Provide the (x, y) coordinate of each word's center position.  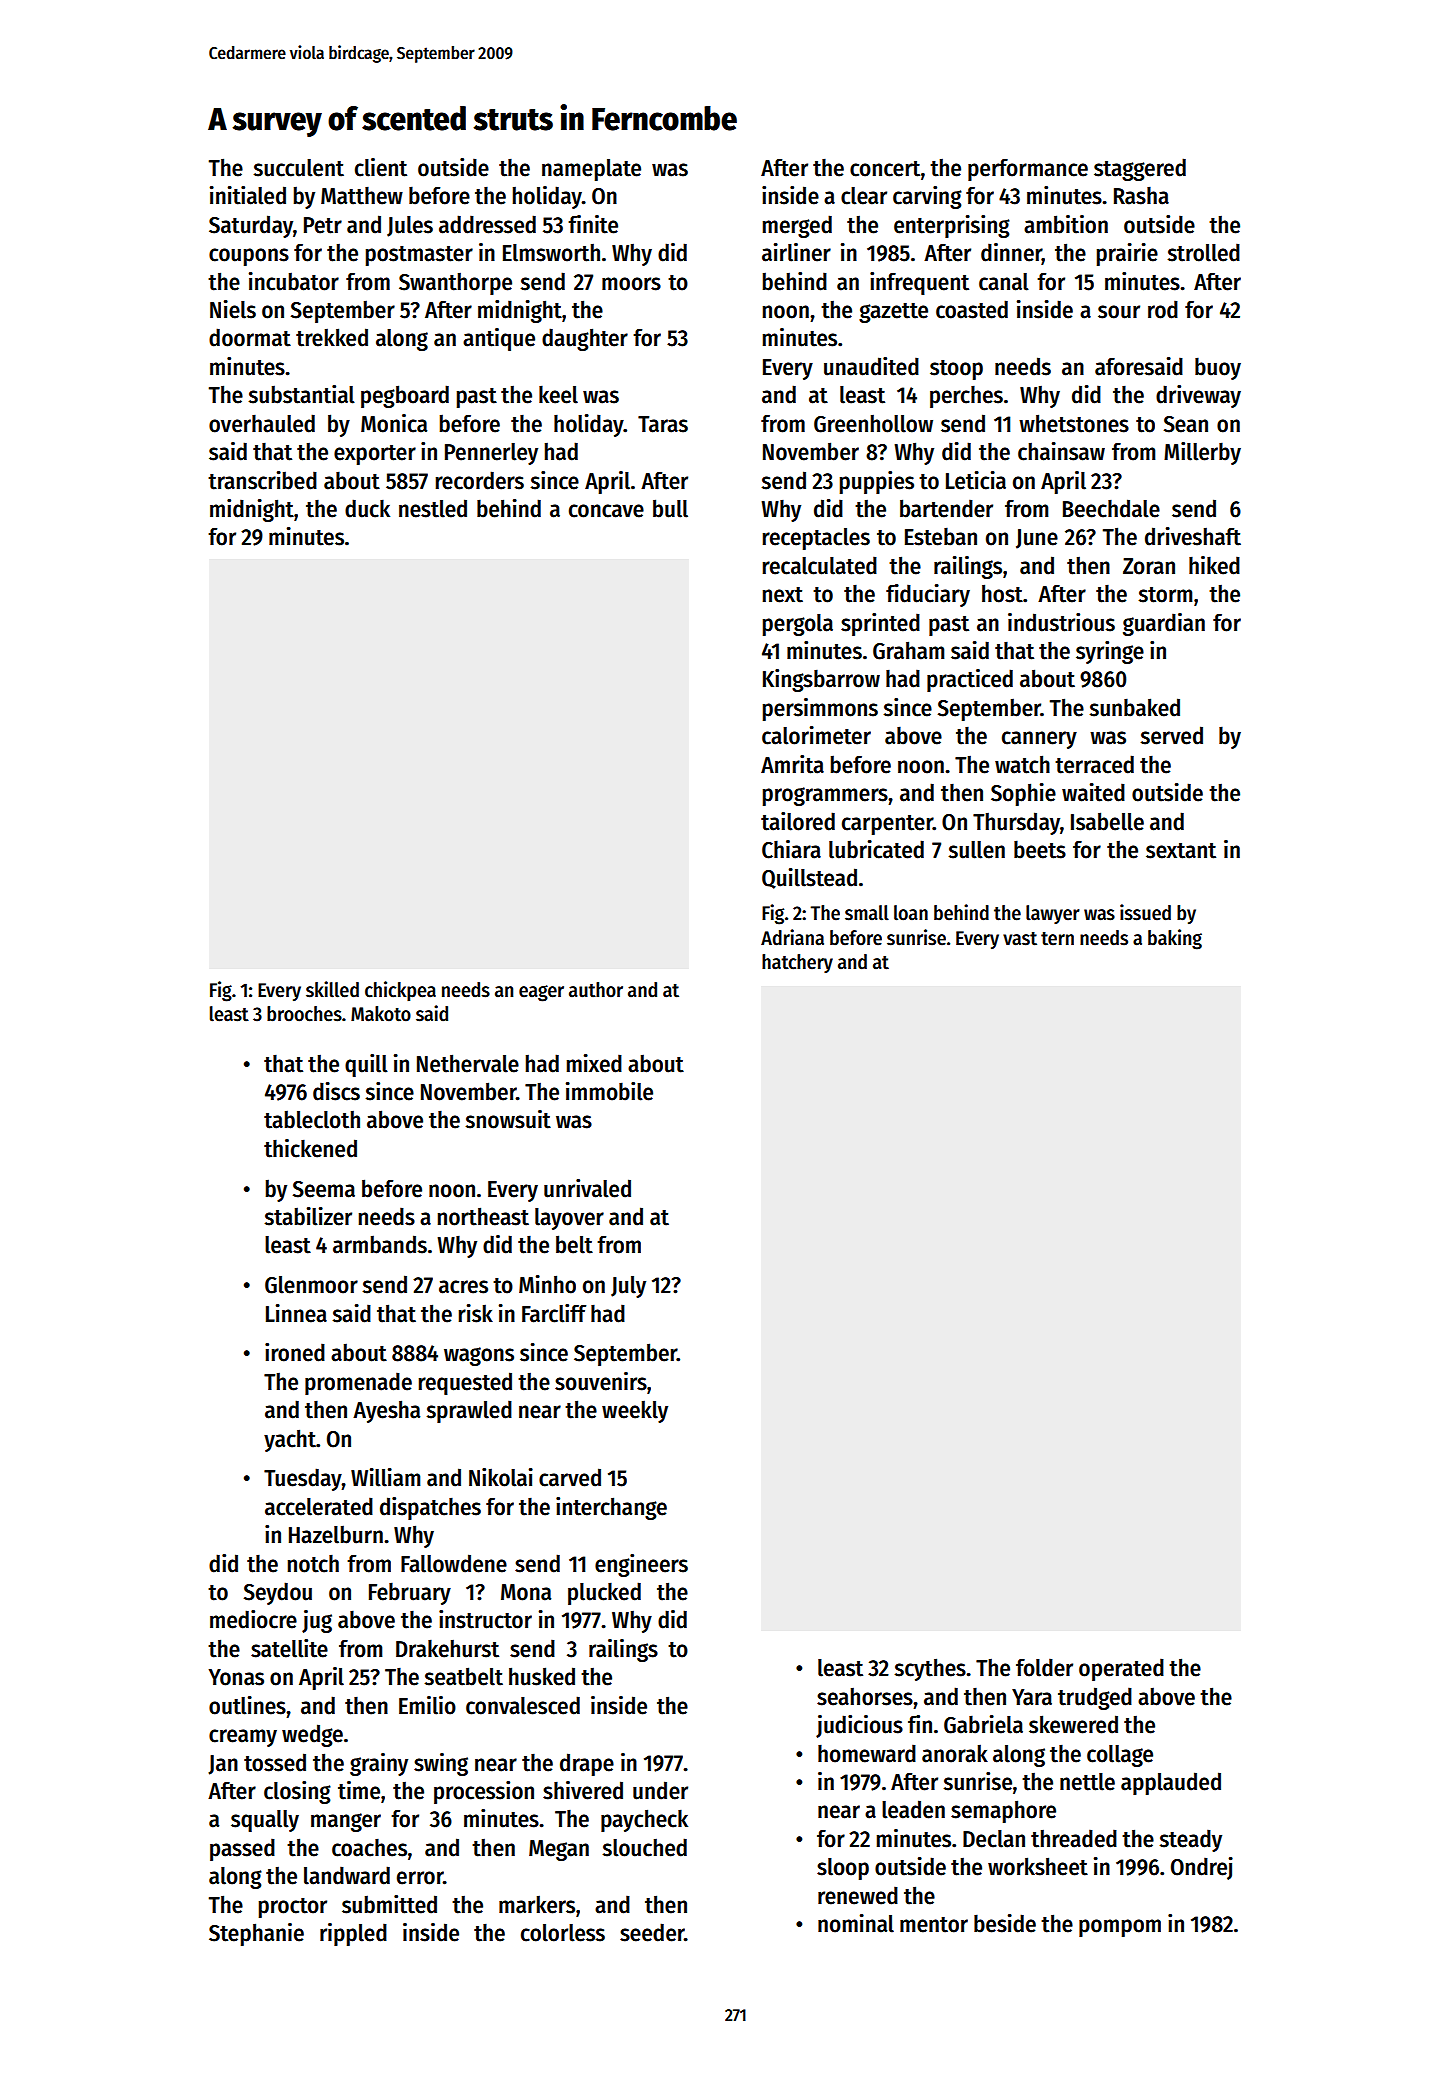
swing (441, 1764)
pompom (1120, 1928)
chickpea (400, 991)
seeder (652, 1932)
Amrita (792, 764)
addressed (487, 224)
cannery (1039, 740)
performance (1028, 170)
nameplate (591, 170)
